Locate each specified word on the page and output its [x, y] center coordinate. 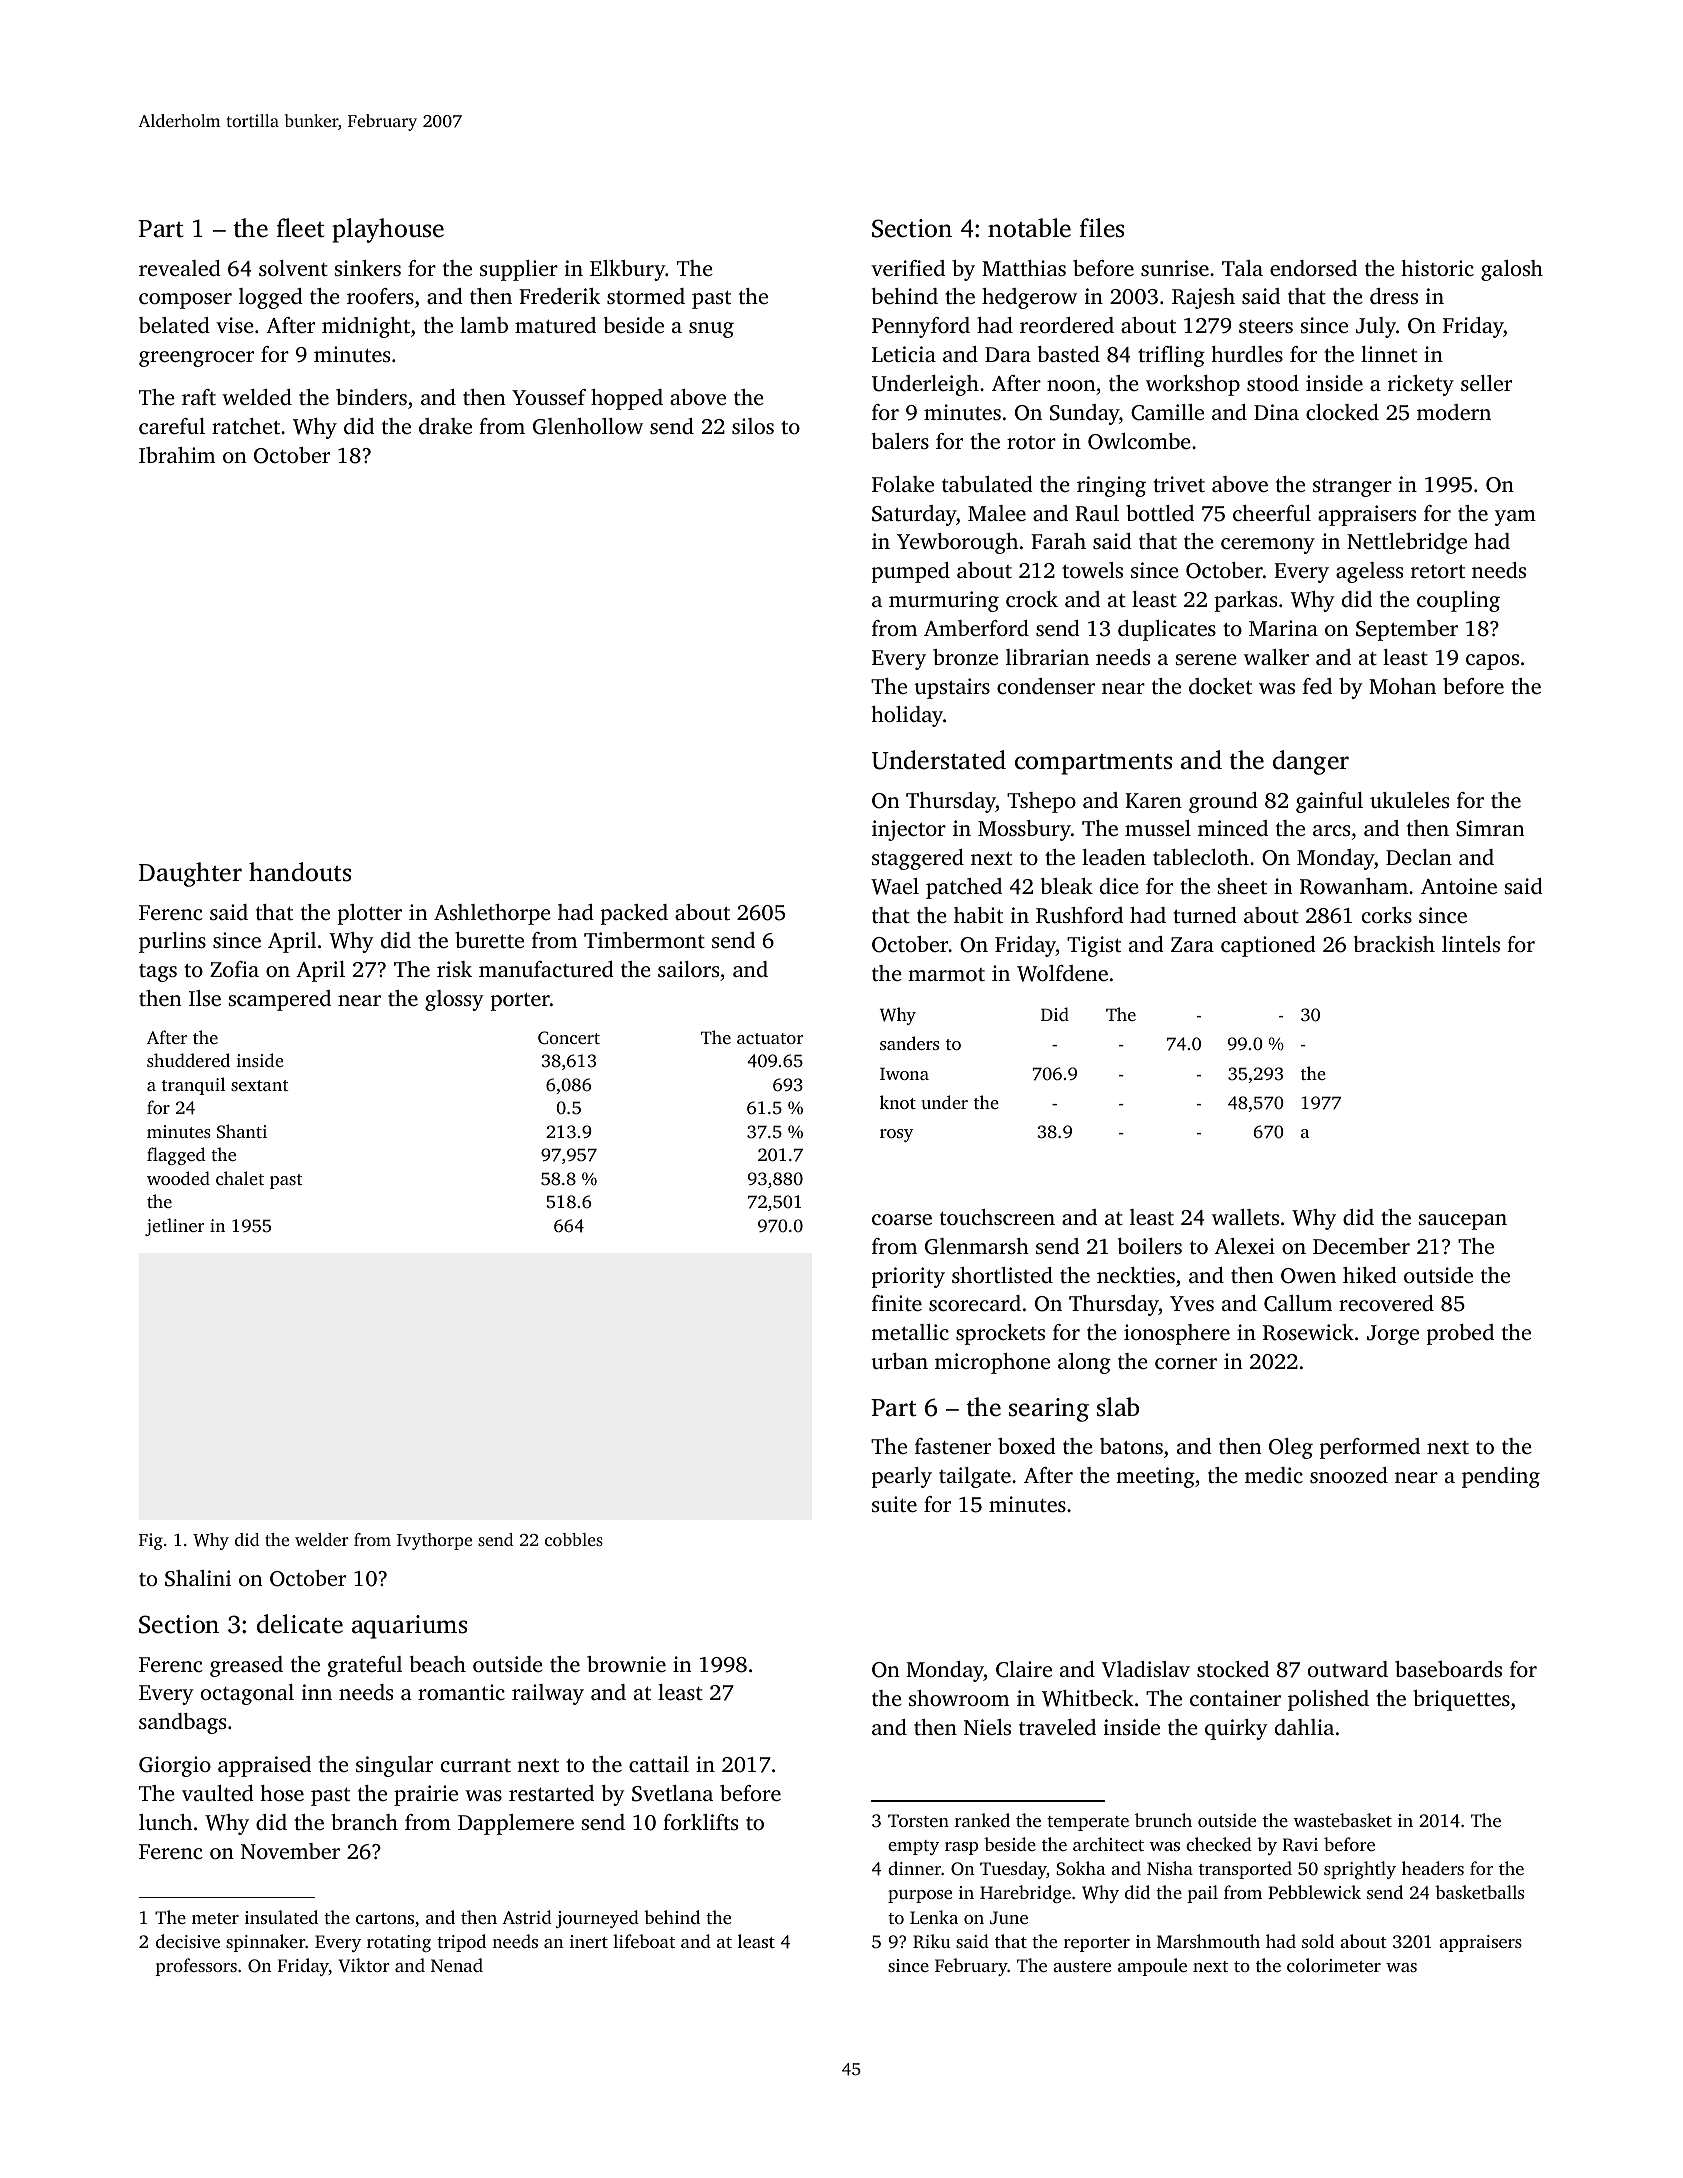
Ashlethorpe [492, 914]
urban [900, 1361]
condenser [1046, 686]
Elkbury [627, 270]
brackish [1394, 944]
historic [1438, 268]
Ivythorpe [434, 1541]
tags [158, 973]
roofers [380, 296]
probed [1460, 1334]
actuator [770, 1038]
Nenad [457, 1965]
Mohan [1402, 686]
